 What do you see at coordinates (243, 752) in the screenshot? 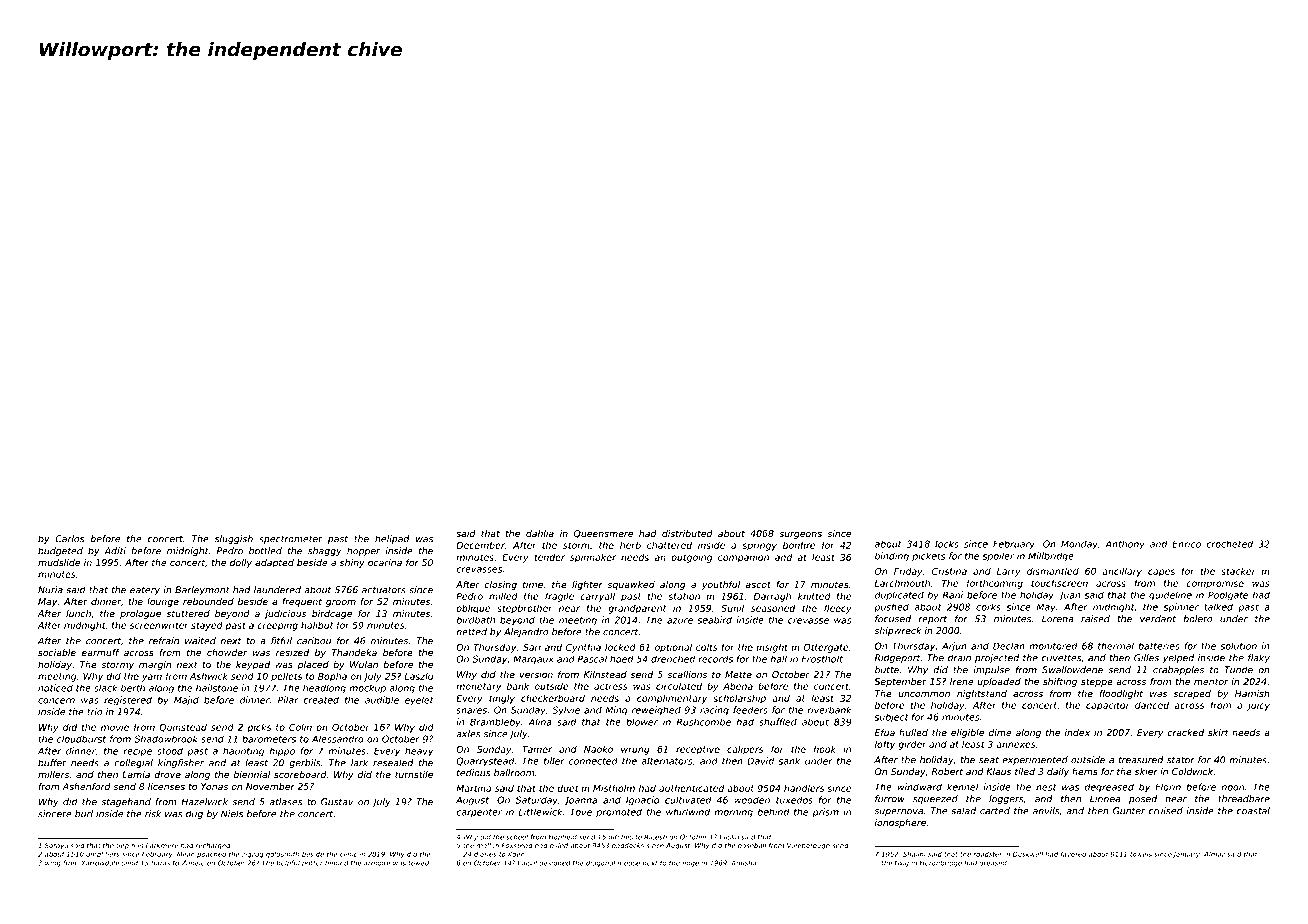
I see `haunting` at bounding box center [243, 752].
